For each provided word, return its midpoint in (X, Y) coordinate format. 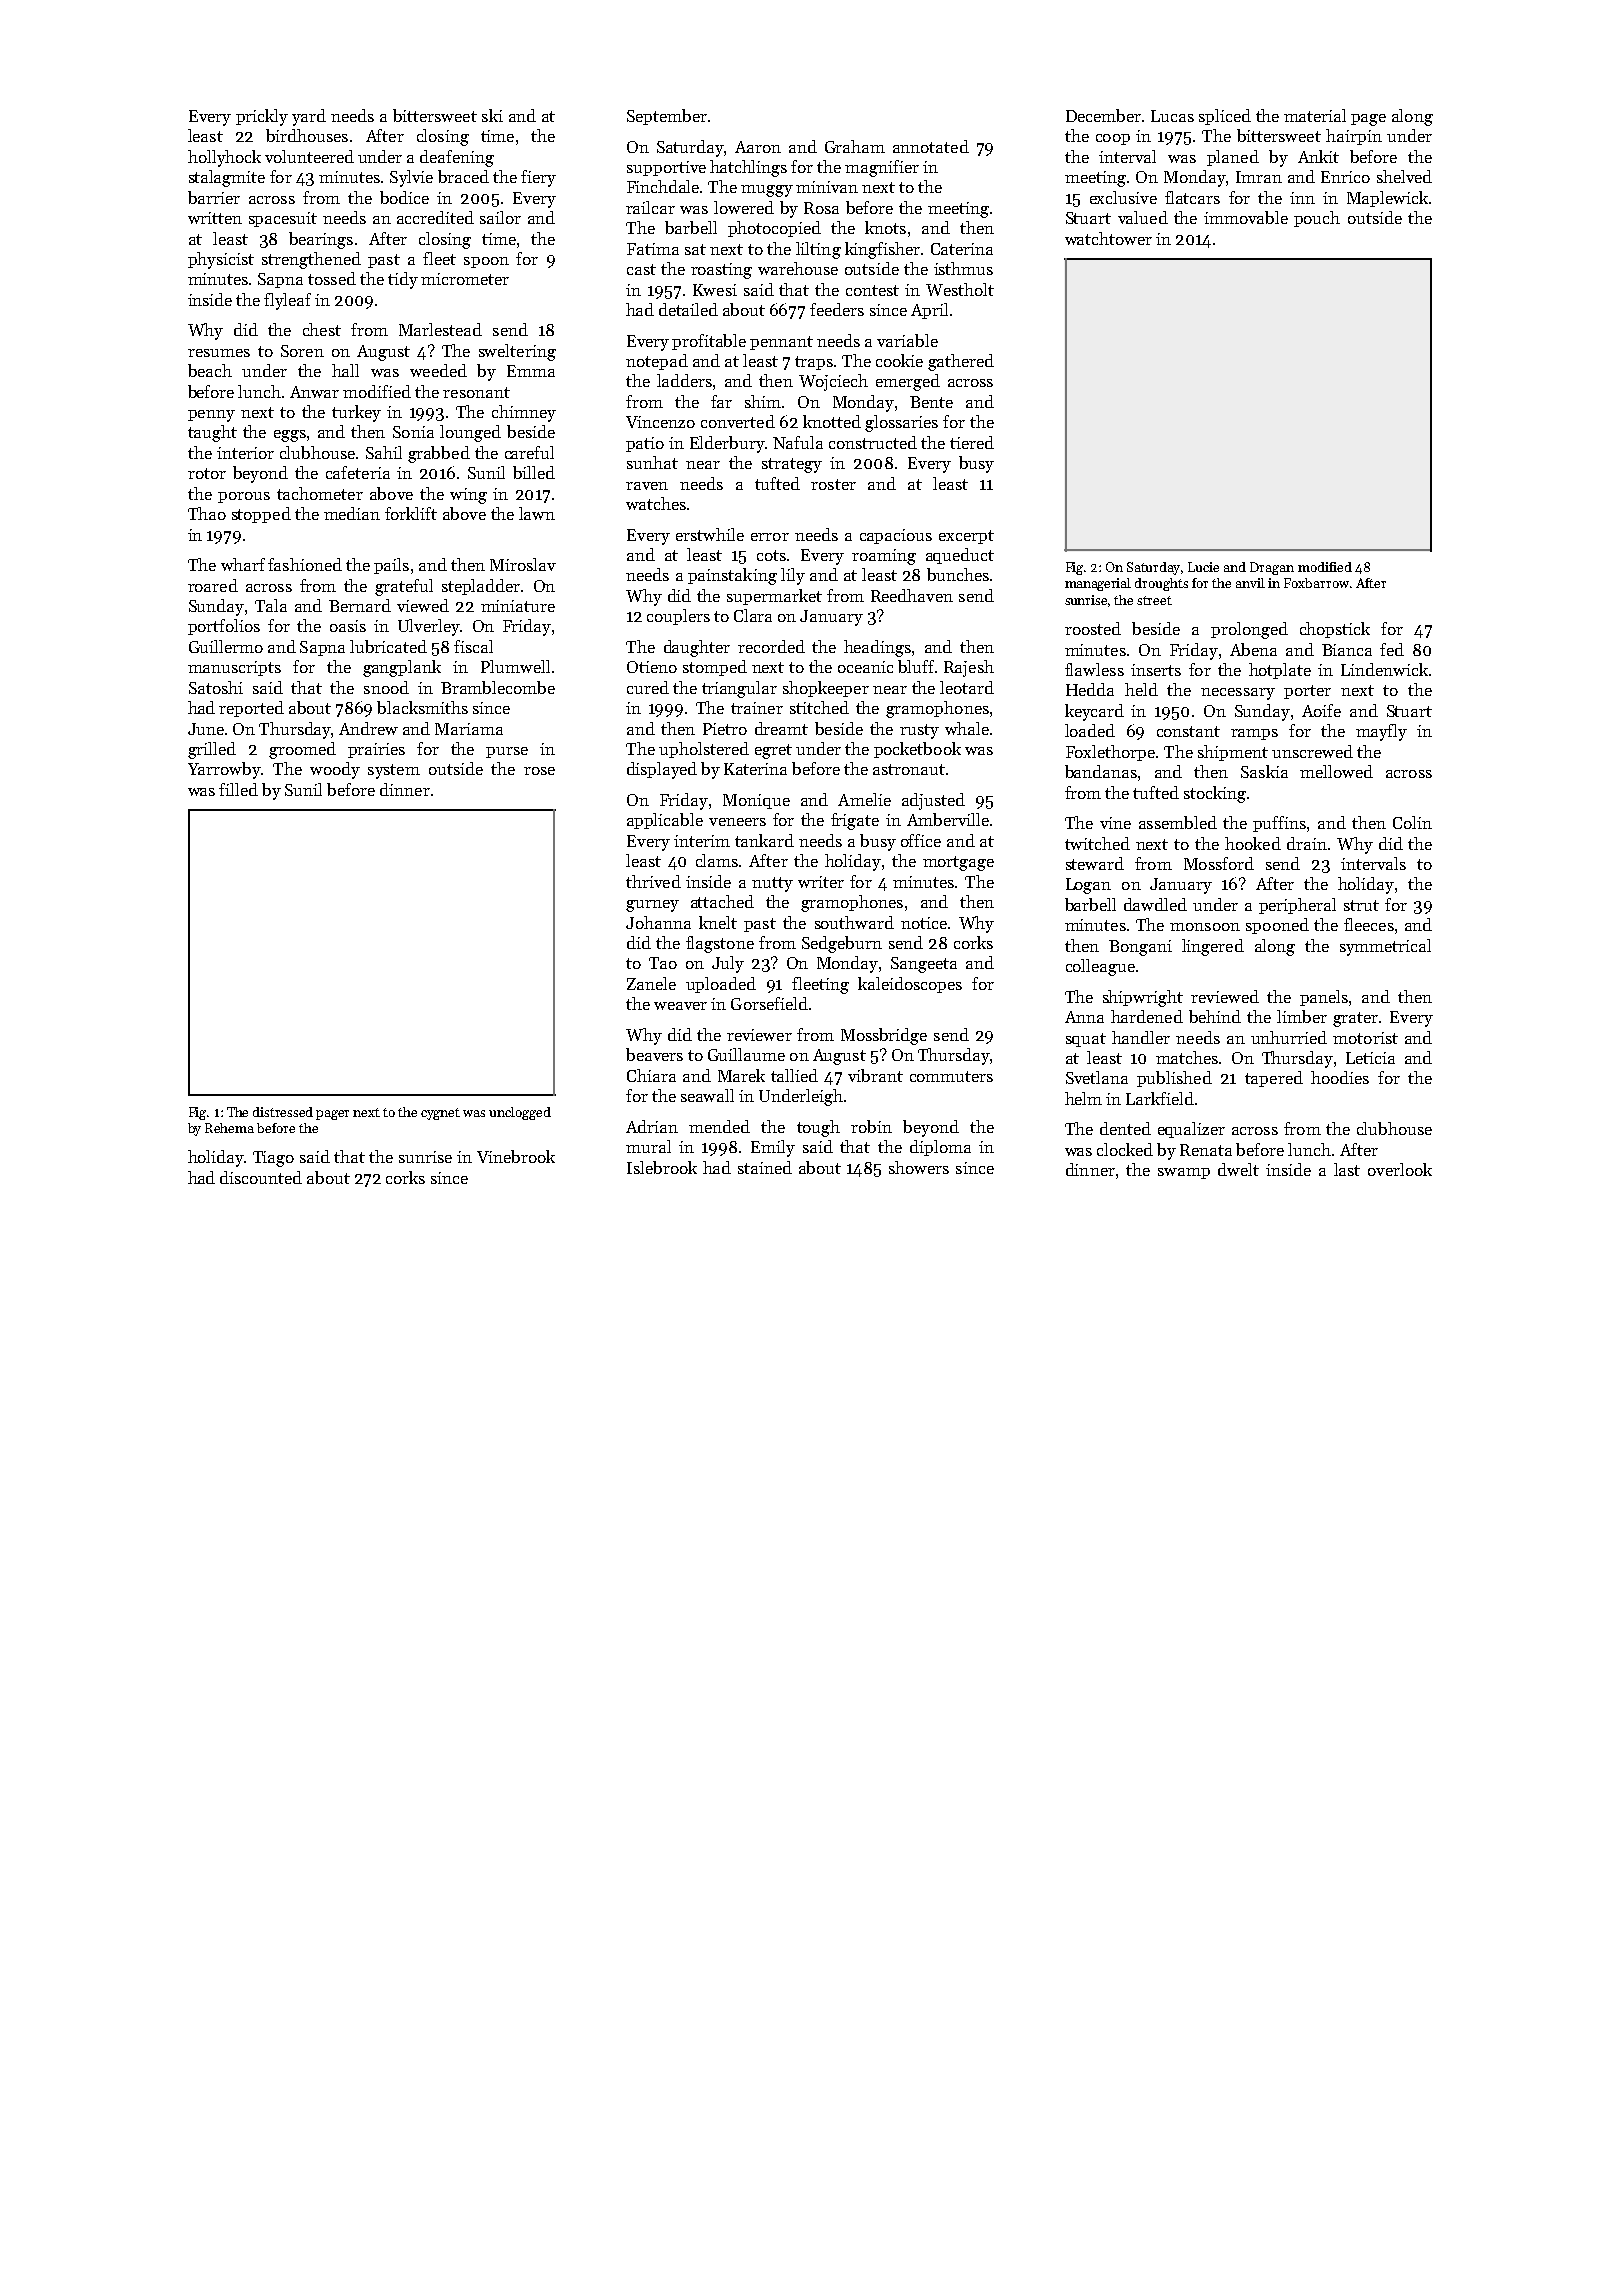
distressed (283, 1112)
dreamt (781, 728)
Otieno (652, 667)
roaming (884, 557)
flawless (1094, 669)
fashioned (305, 564)
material (1315, 115)
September (667, 117)
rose (539, 771)
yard (309, 117)
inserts (1156, 670)
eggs (290, 436)
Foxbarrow (1316, 583)
